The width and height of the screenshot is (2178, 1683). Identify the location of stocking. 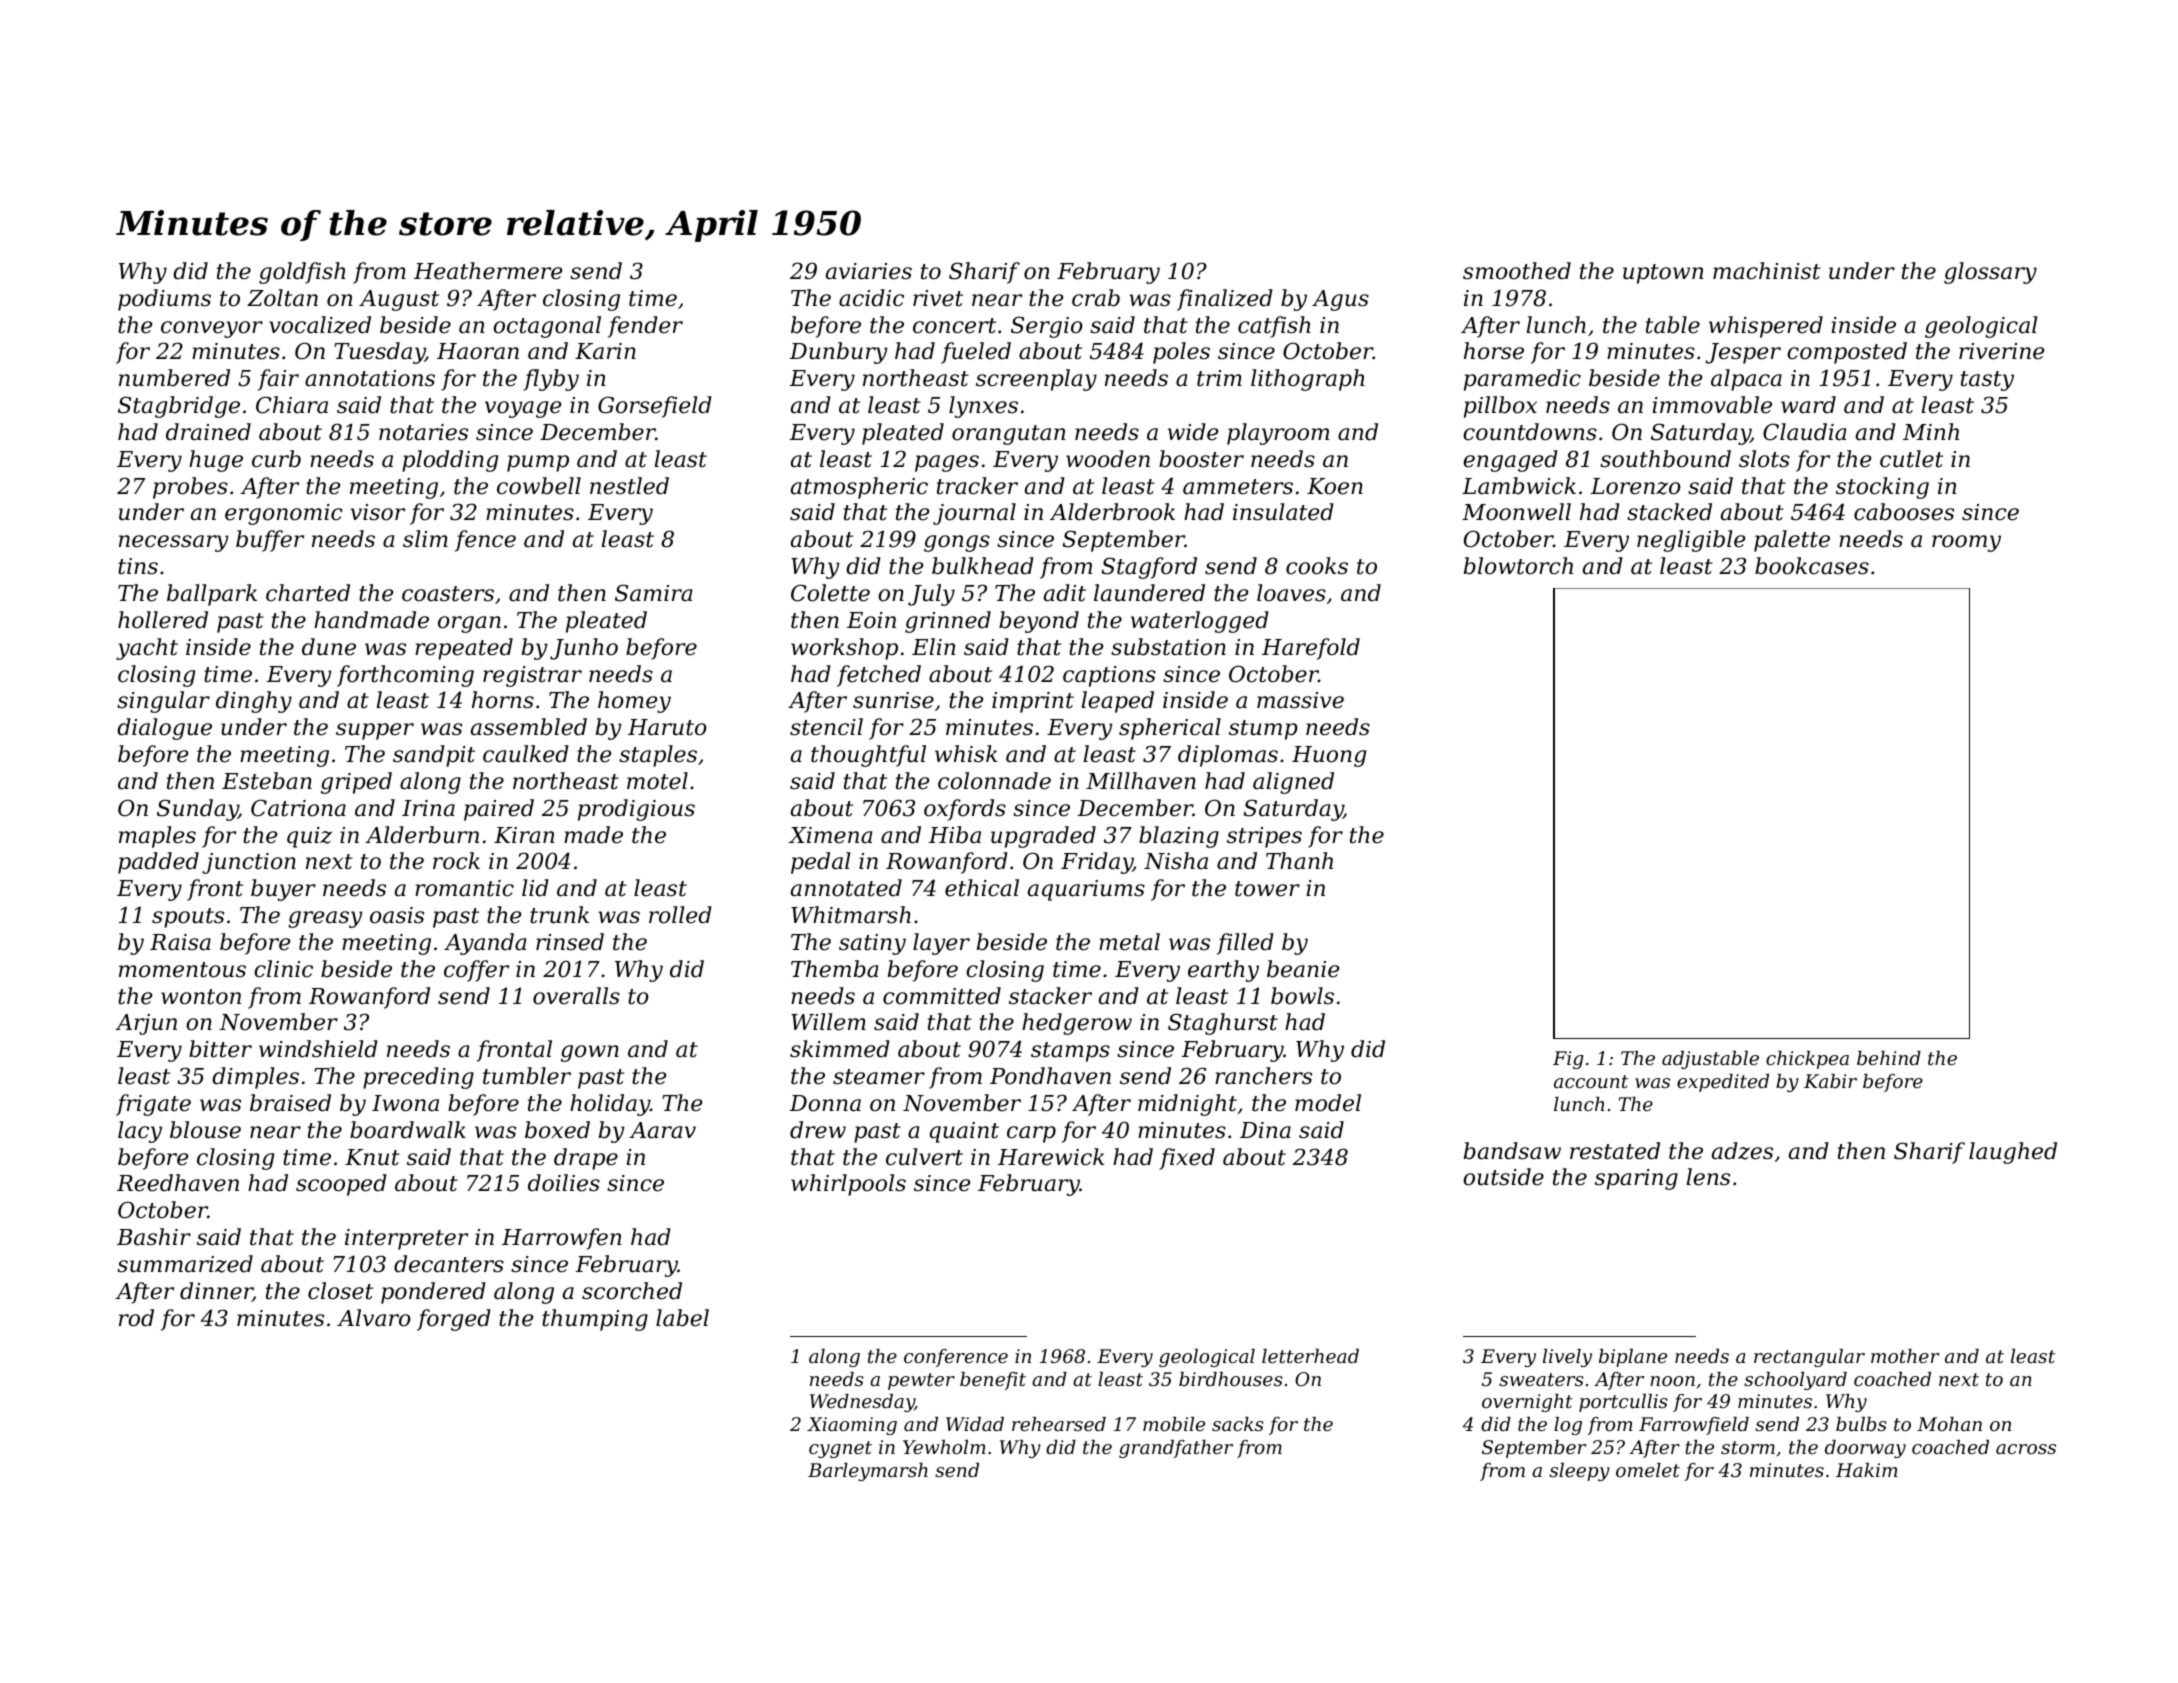
(1882, 488).
